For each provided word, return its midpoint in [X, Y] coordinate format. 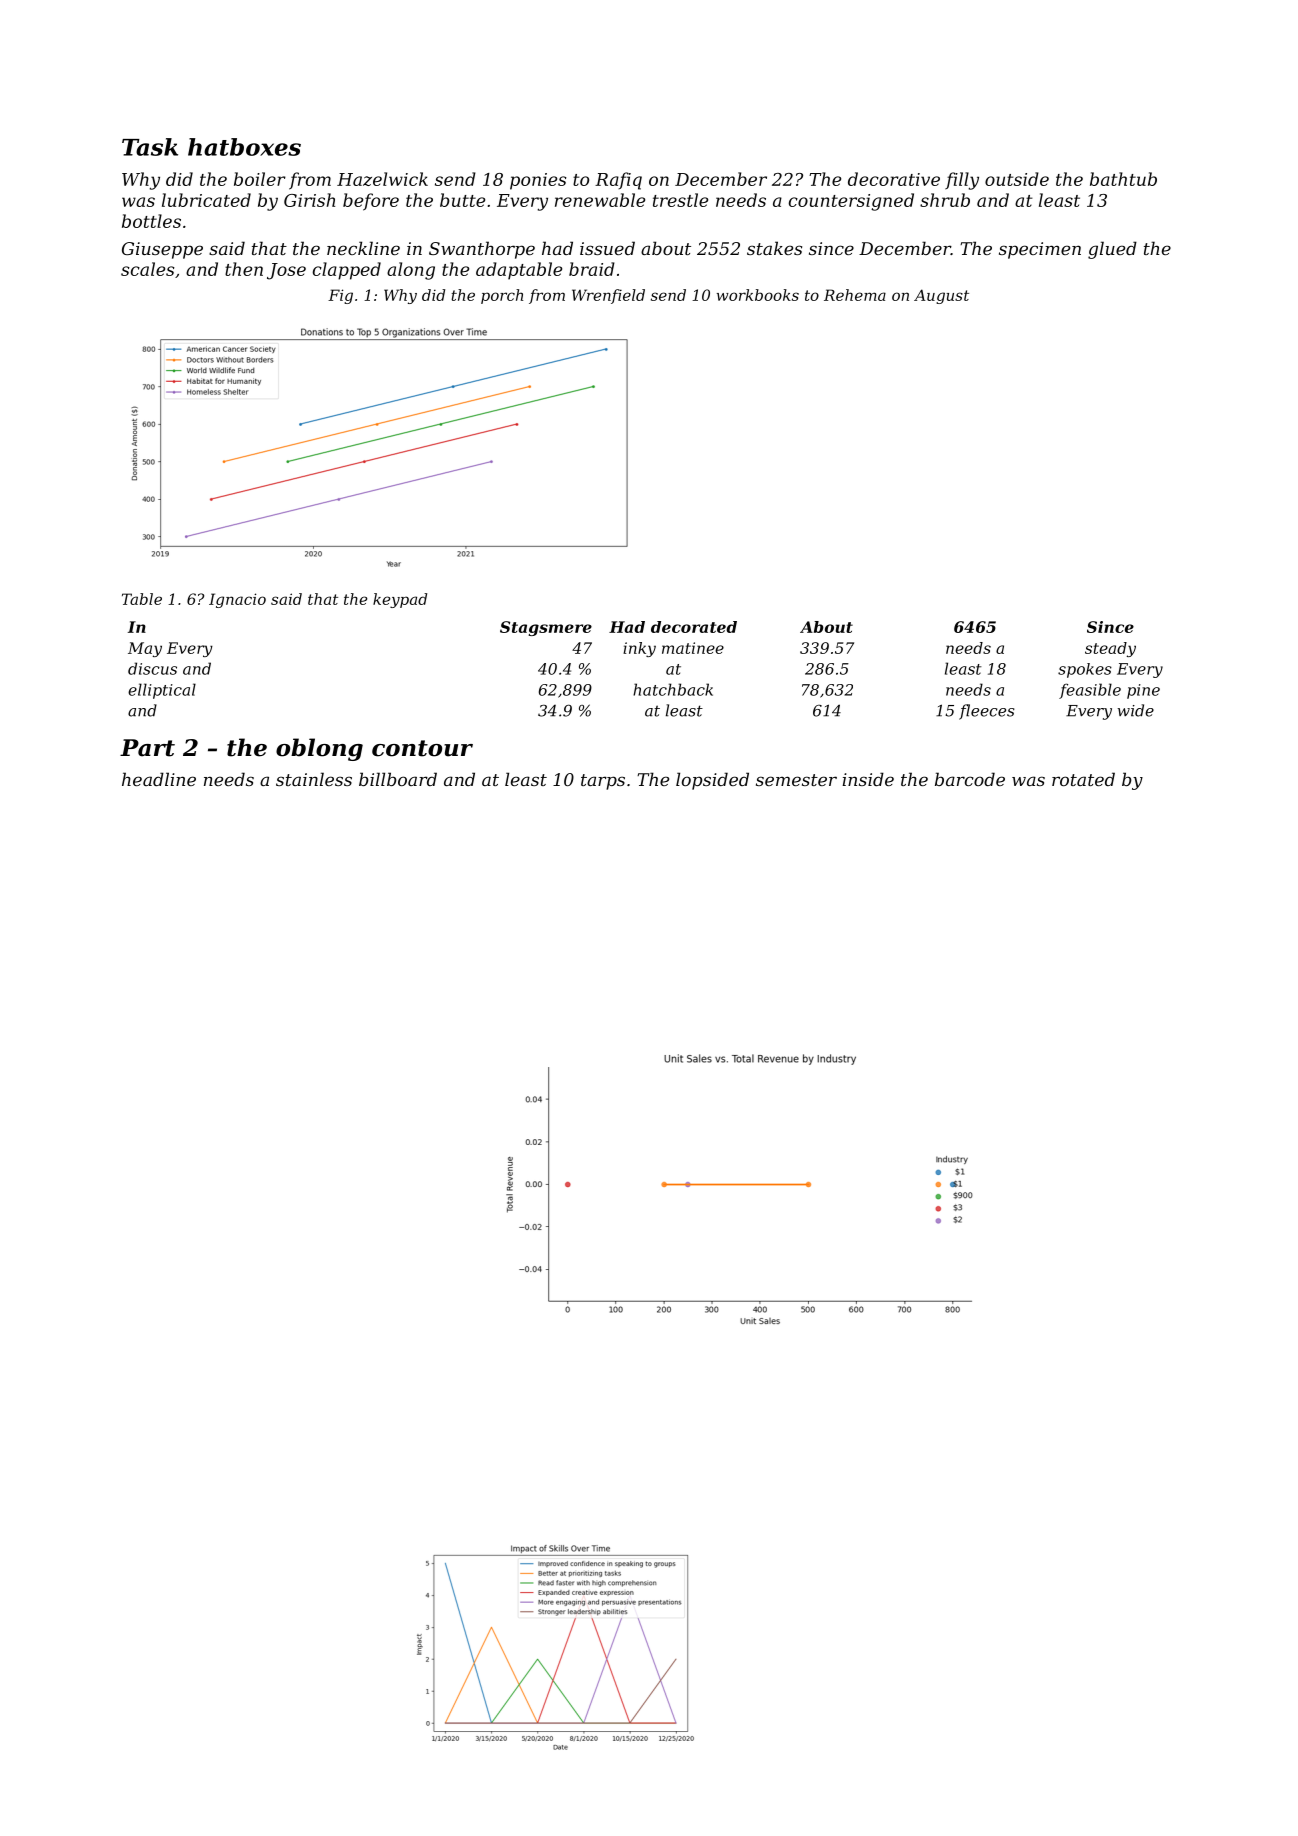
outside [1017, 179]
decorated [694, 627]
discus [152, 668]
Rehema [855, 295]
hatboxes [244, 147]
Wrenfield [608, 296]
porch [502, 296]
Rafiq [618, 181]
